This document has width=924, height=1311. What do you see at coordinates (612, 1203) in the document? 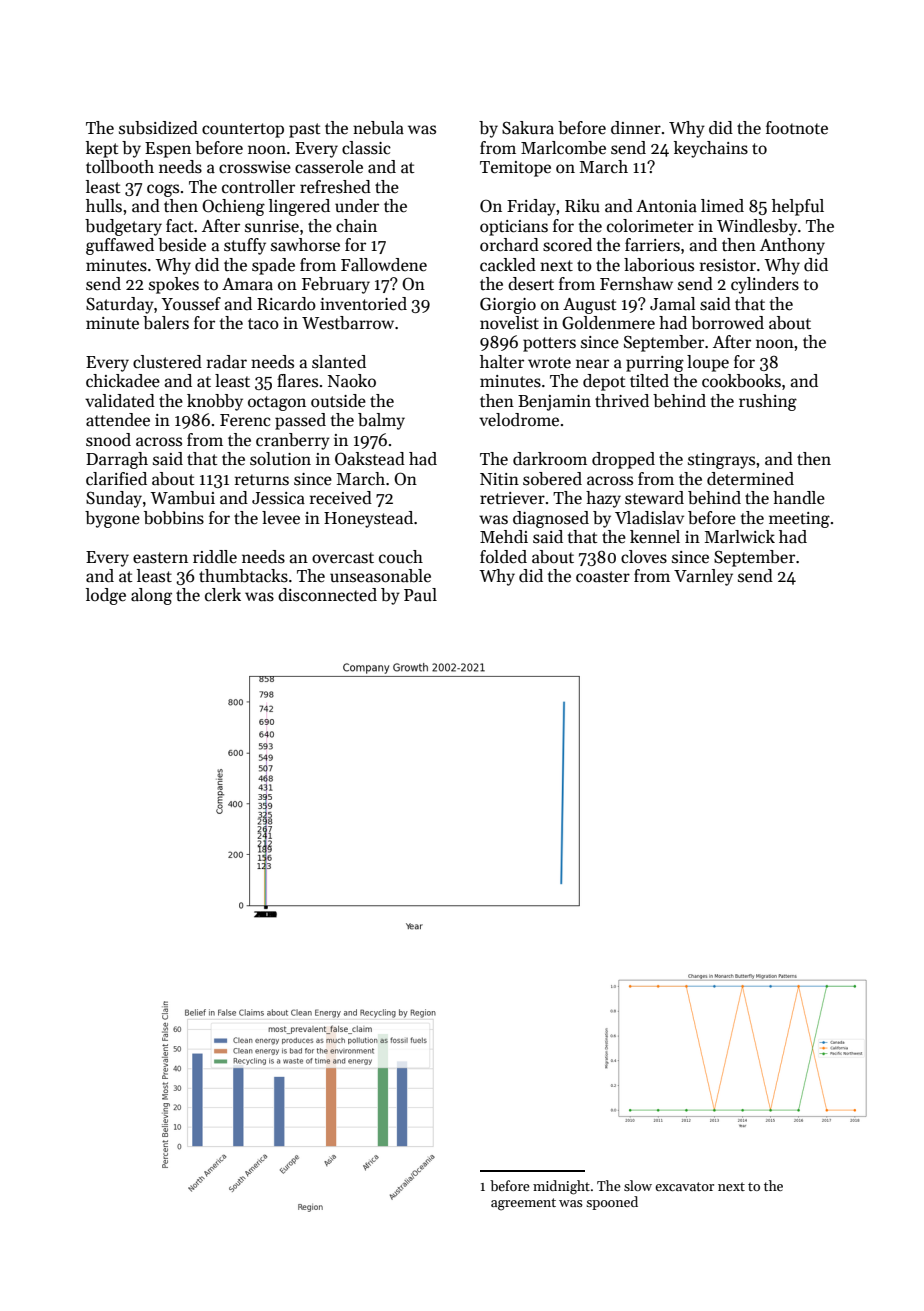
I see `spooned` at bounding box center [612, 1203].
